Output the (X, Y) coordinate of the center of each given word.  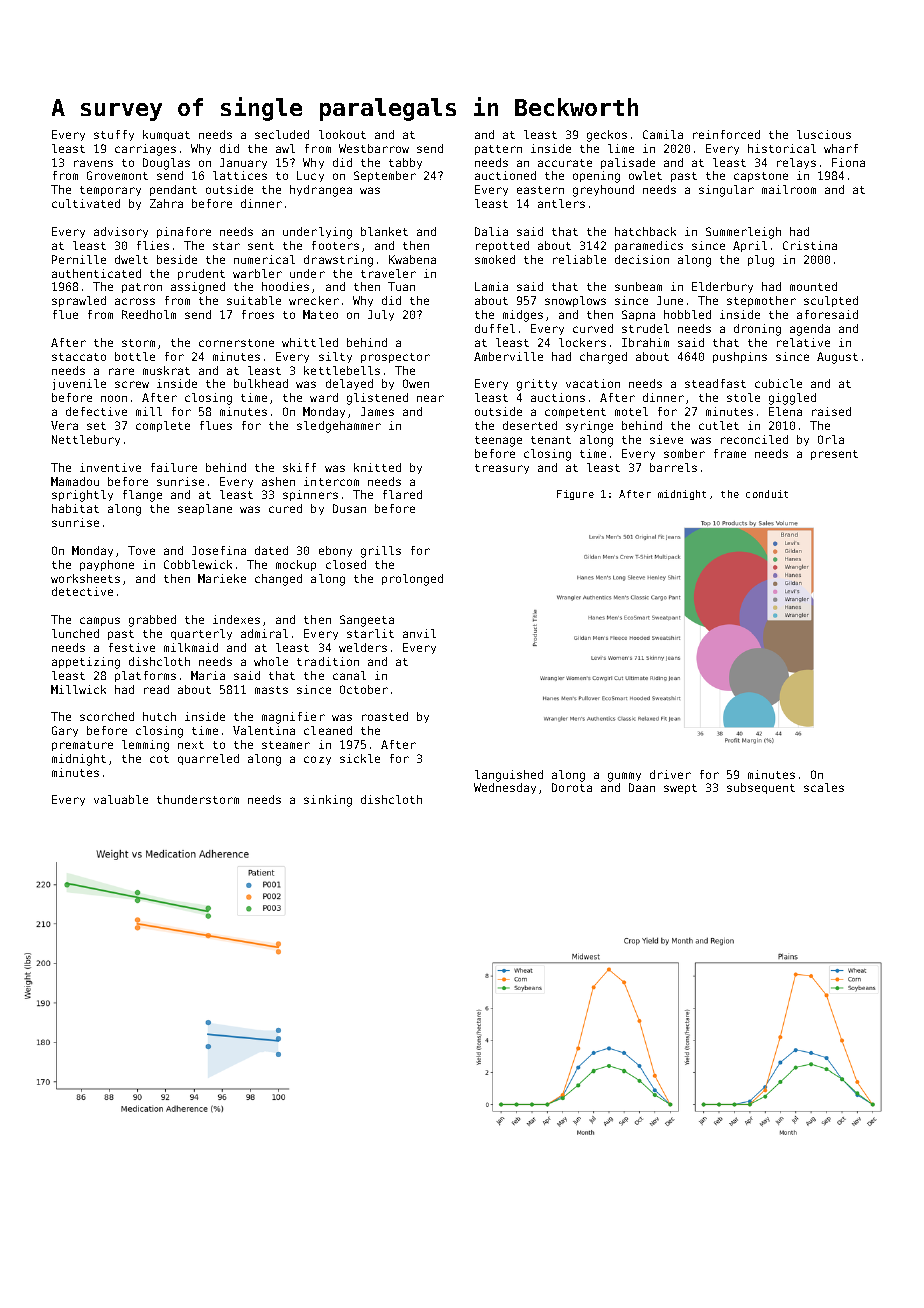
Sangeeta (367, 621)
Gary (65, 731)
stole (743, 397)
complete (163, 426)
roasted (385, 716)
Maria (208, 675)
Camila (663, 134)
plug (761, 261)
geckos (607, 136)
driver (670, 774)
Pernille (79, 259)
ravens (93, 163)
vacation (593, 383)
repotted (502, 246)
